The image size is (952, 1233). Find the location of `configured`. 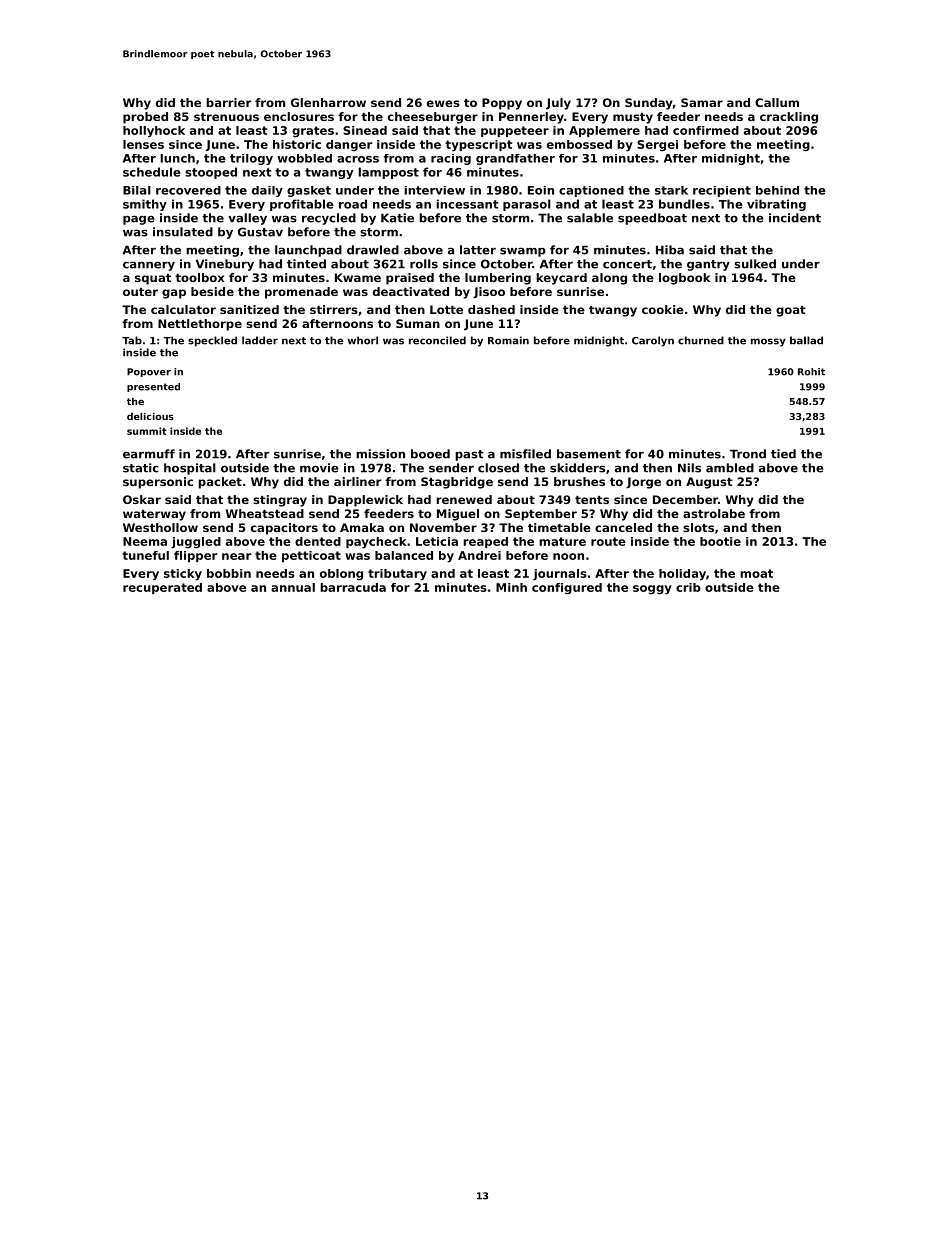

configured is located at coordinates (567, 588).
